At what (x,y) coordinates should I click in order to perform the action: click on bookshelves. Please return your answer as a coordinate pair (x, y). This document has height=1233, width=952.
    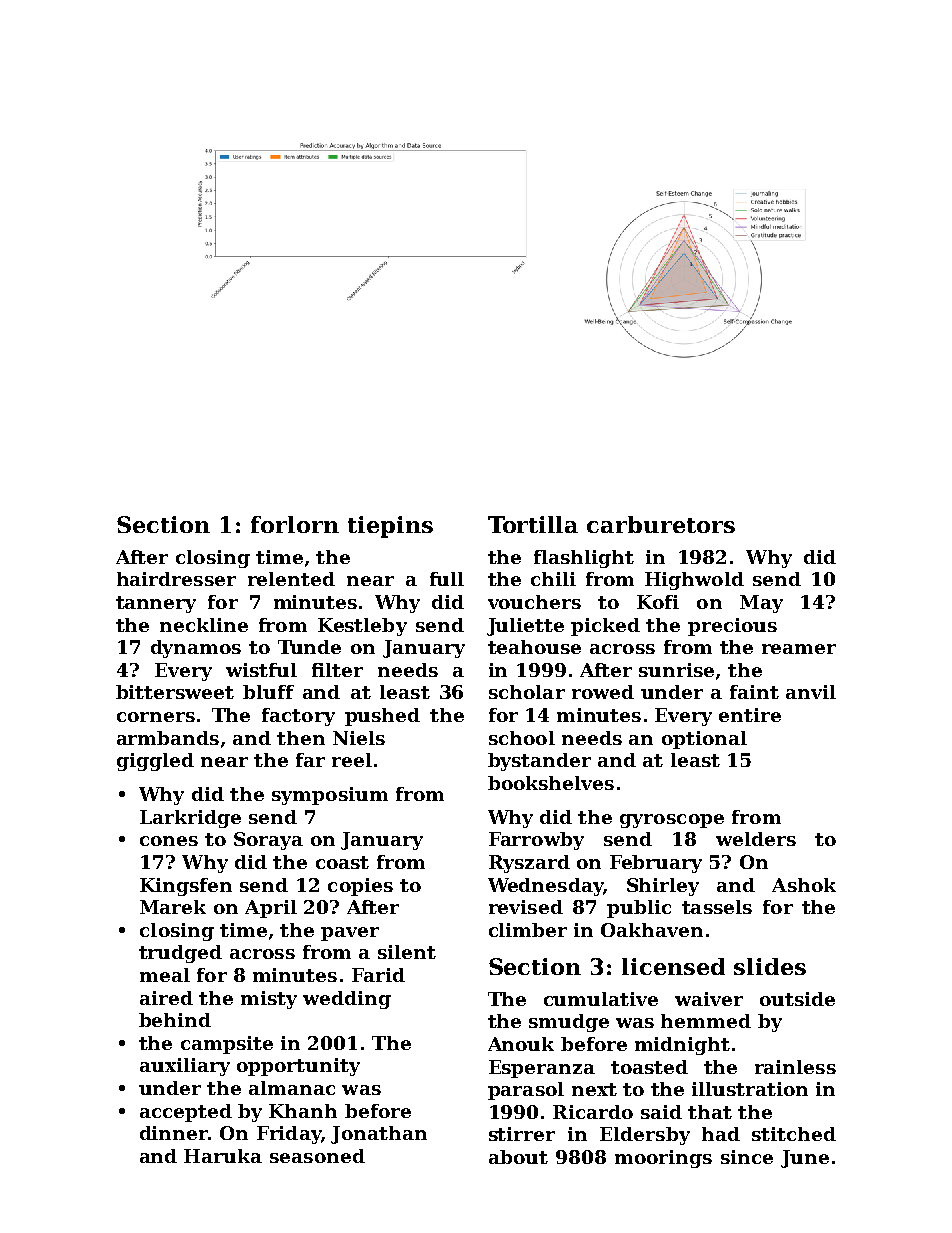
    Looking at the image, I should click on (551, 783).
